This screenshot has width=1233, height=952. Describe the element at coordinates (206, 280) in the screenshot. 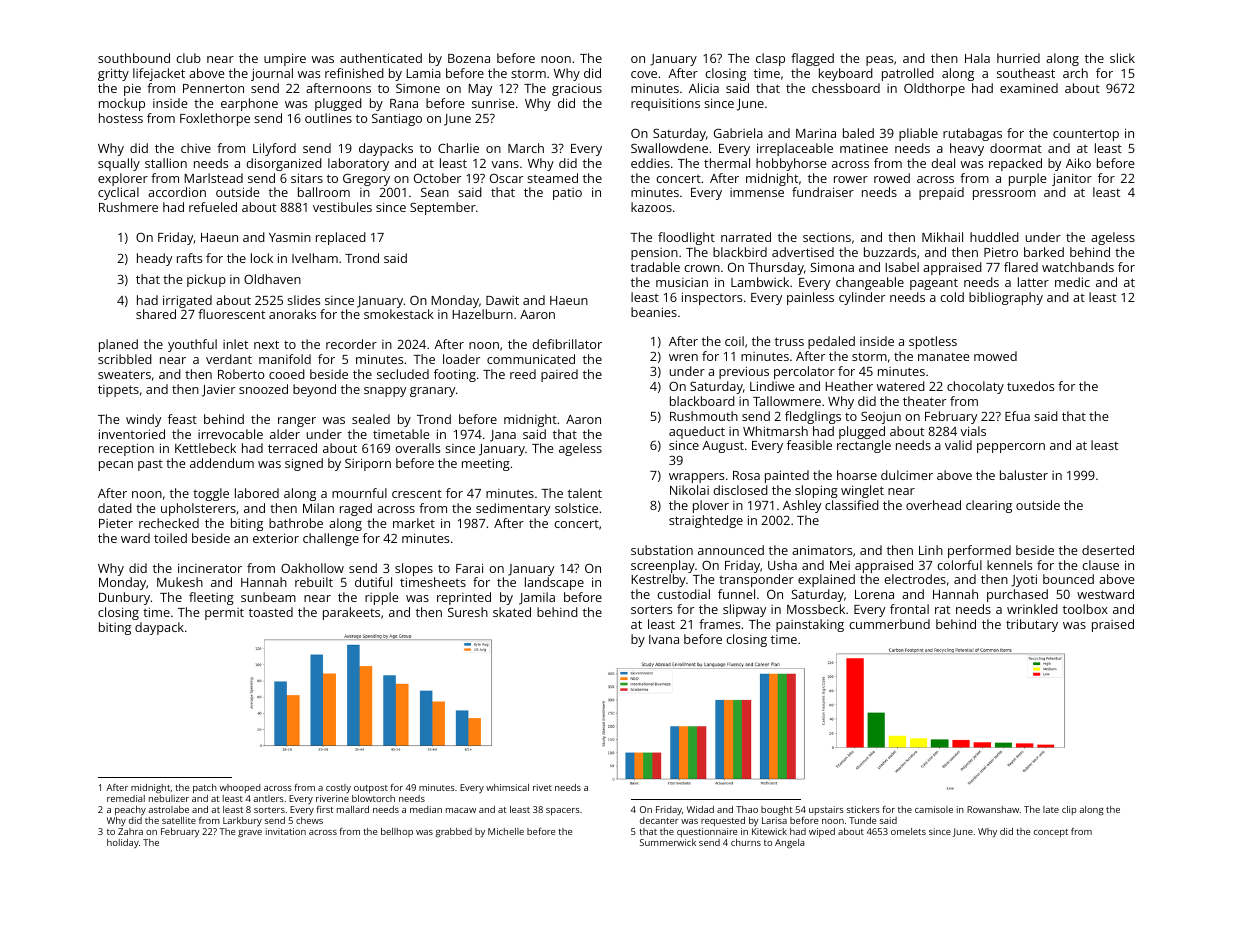

I see `pickup` at that location.
